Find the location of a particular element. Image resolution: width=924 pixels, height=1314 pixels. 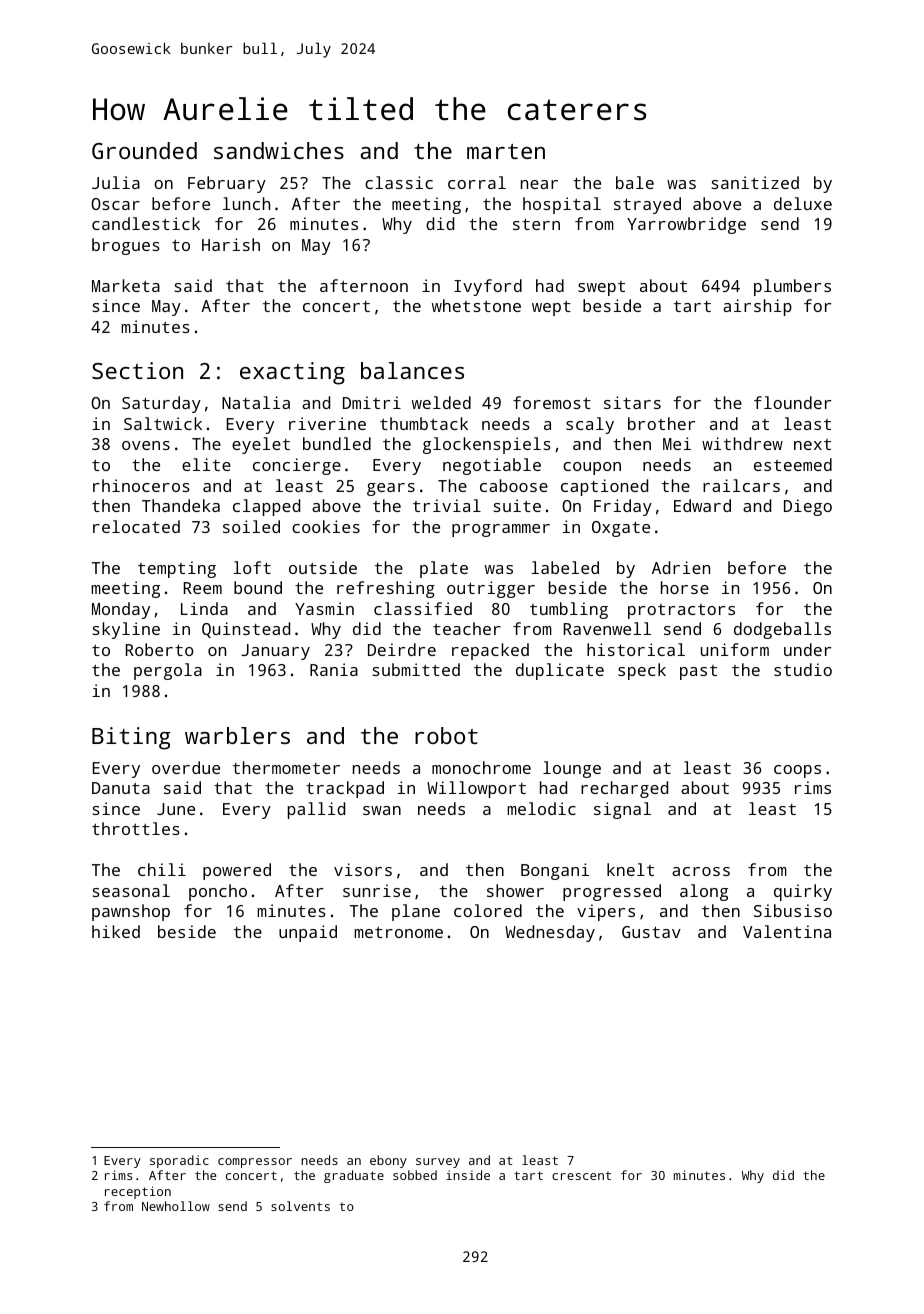

metronome is located at coordinates (398, 932).
